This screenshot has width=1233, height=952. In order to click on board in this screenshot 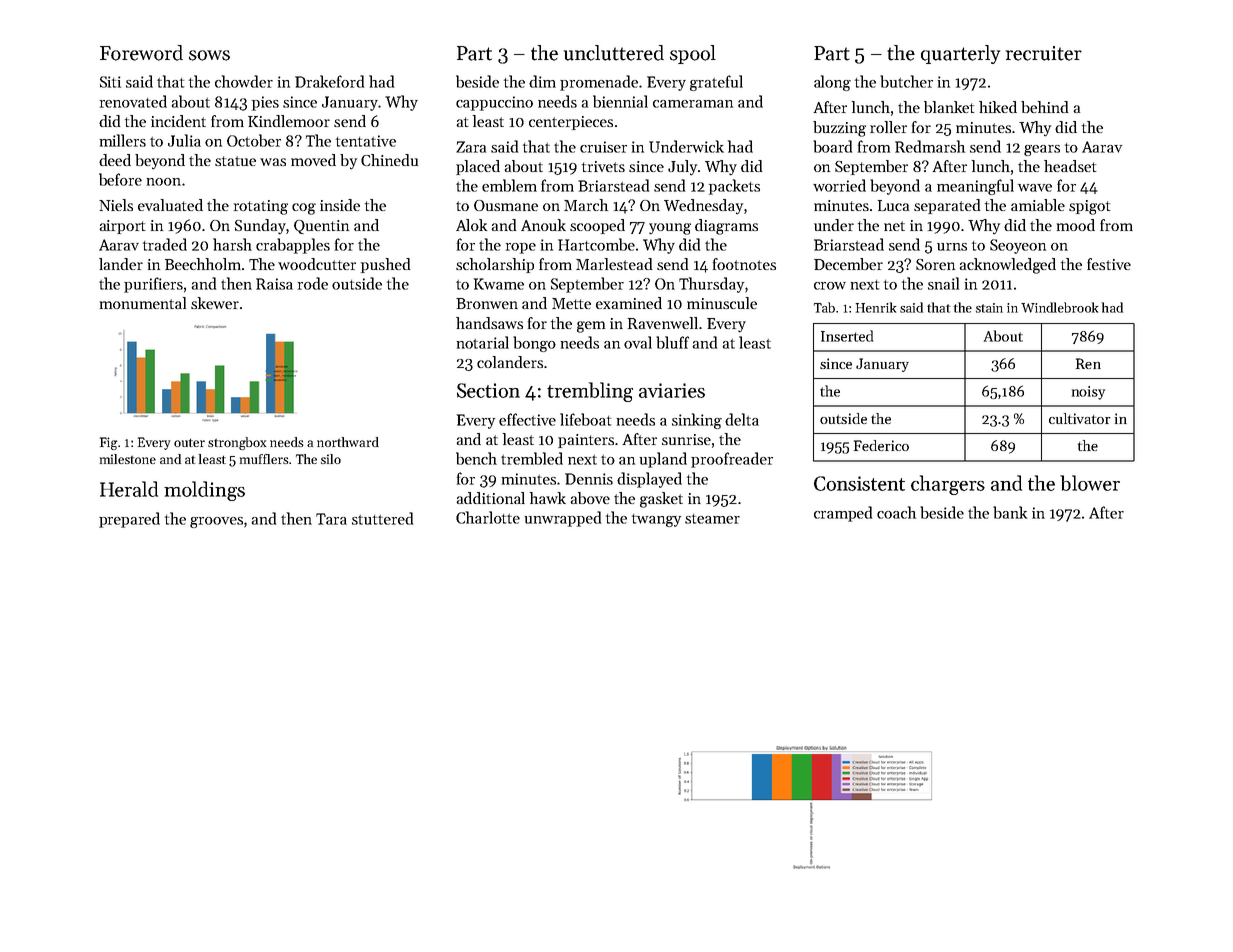, I will do `click(832, 146)`.
